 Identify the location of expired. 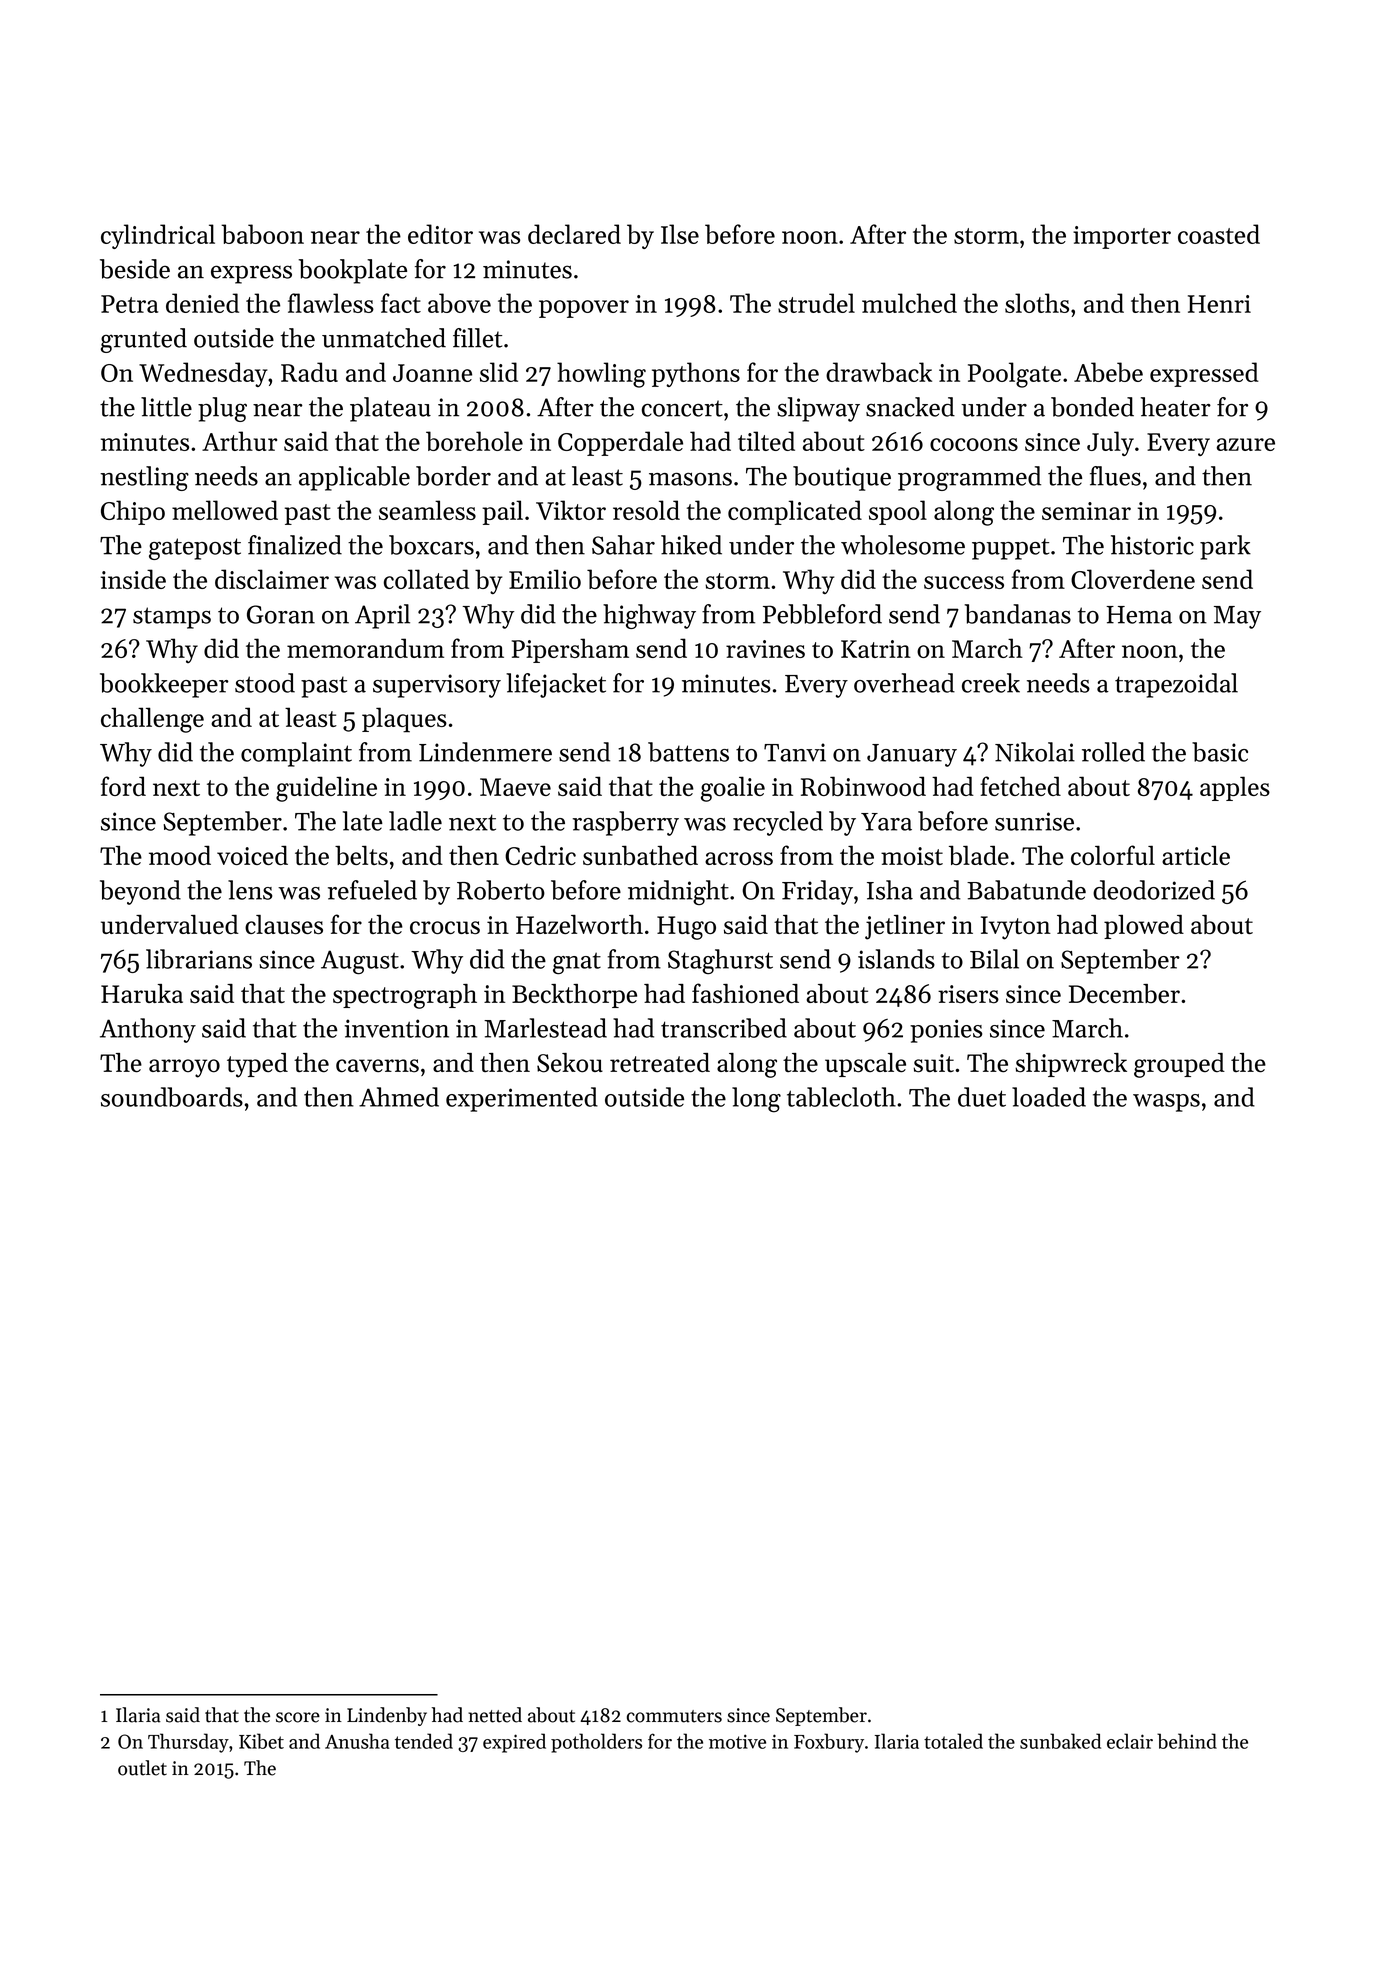
(514, 1743).
